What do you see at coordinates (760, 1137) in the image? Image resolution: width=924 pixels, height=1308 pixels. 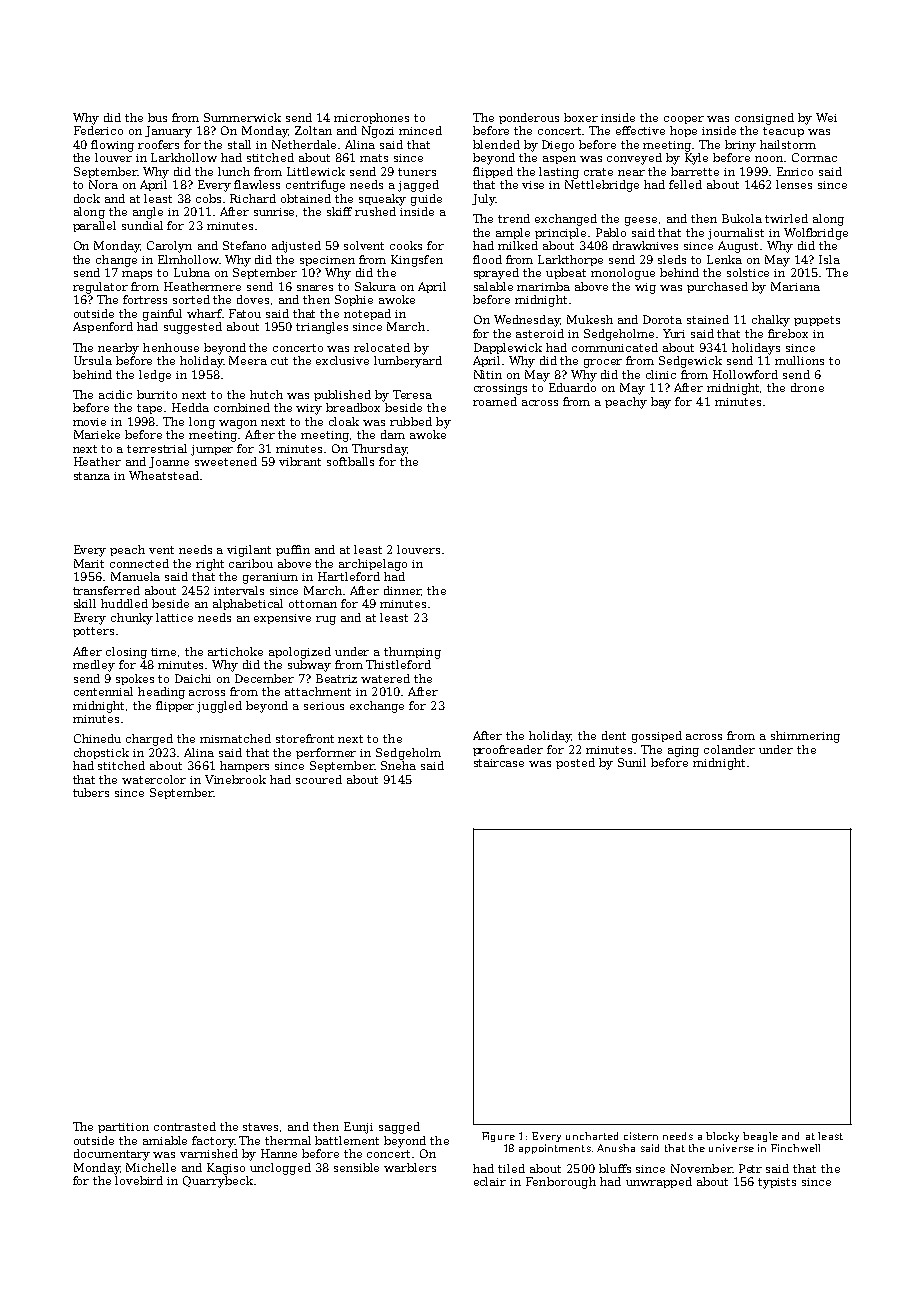 I see `beagle` at bounding box center [760, 1137].
